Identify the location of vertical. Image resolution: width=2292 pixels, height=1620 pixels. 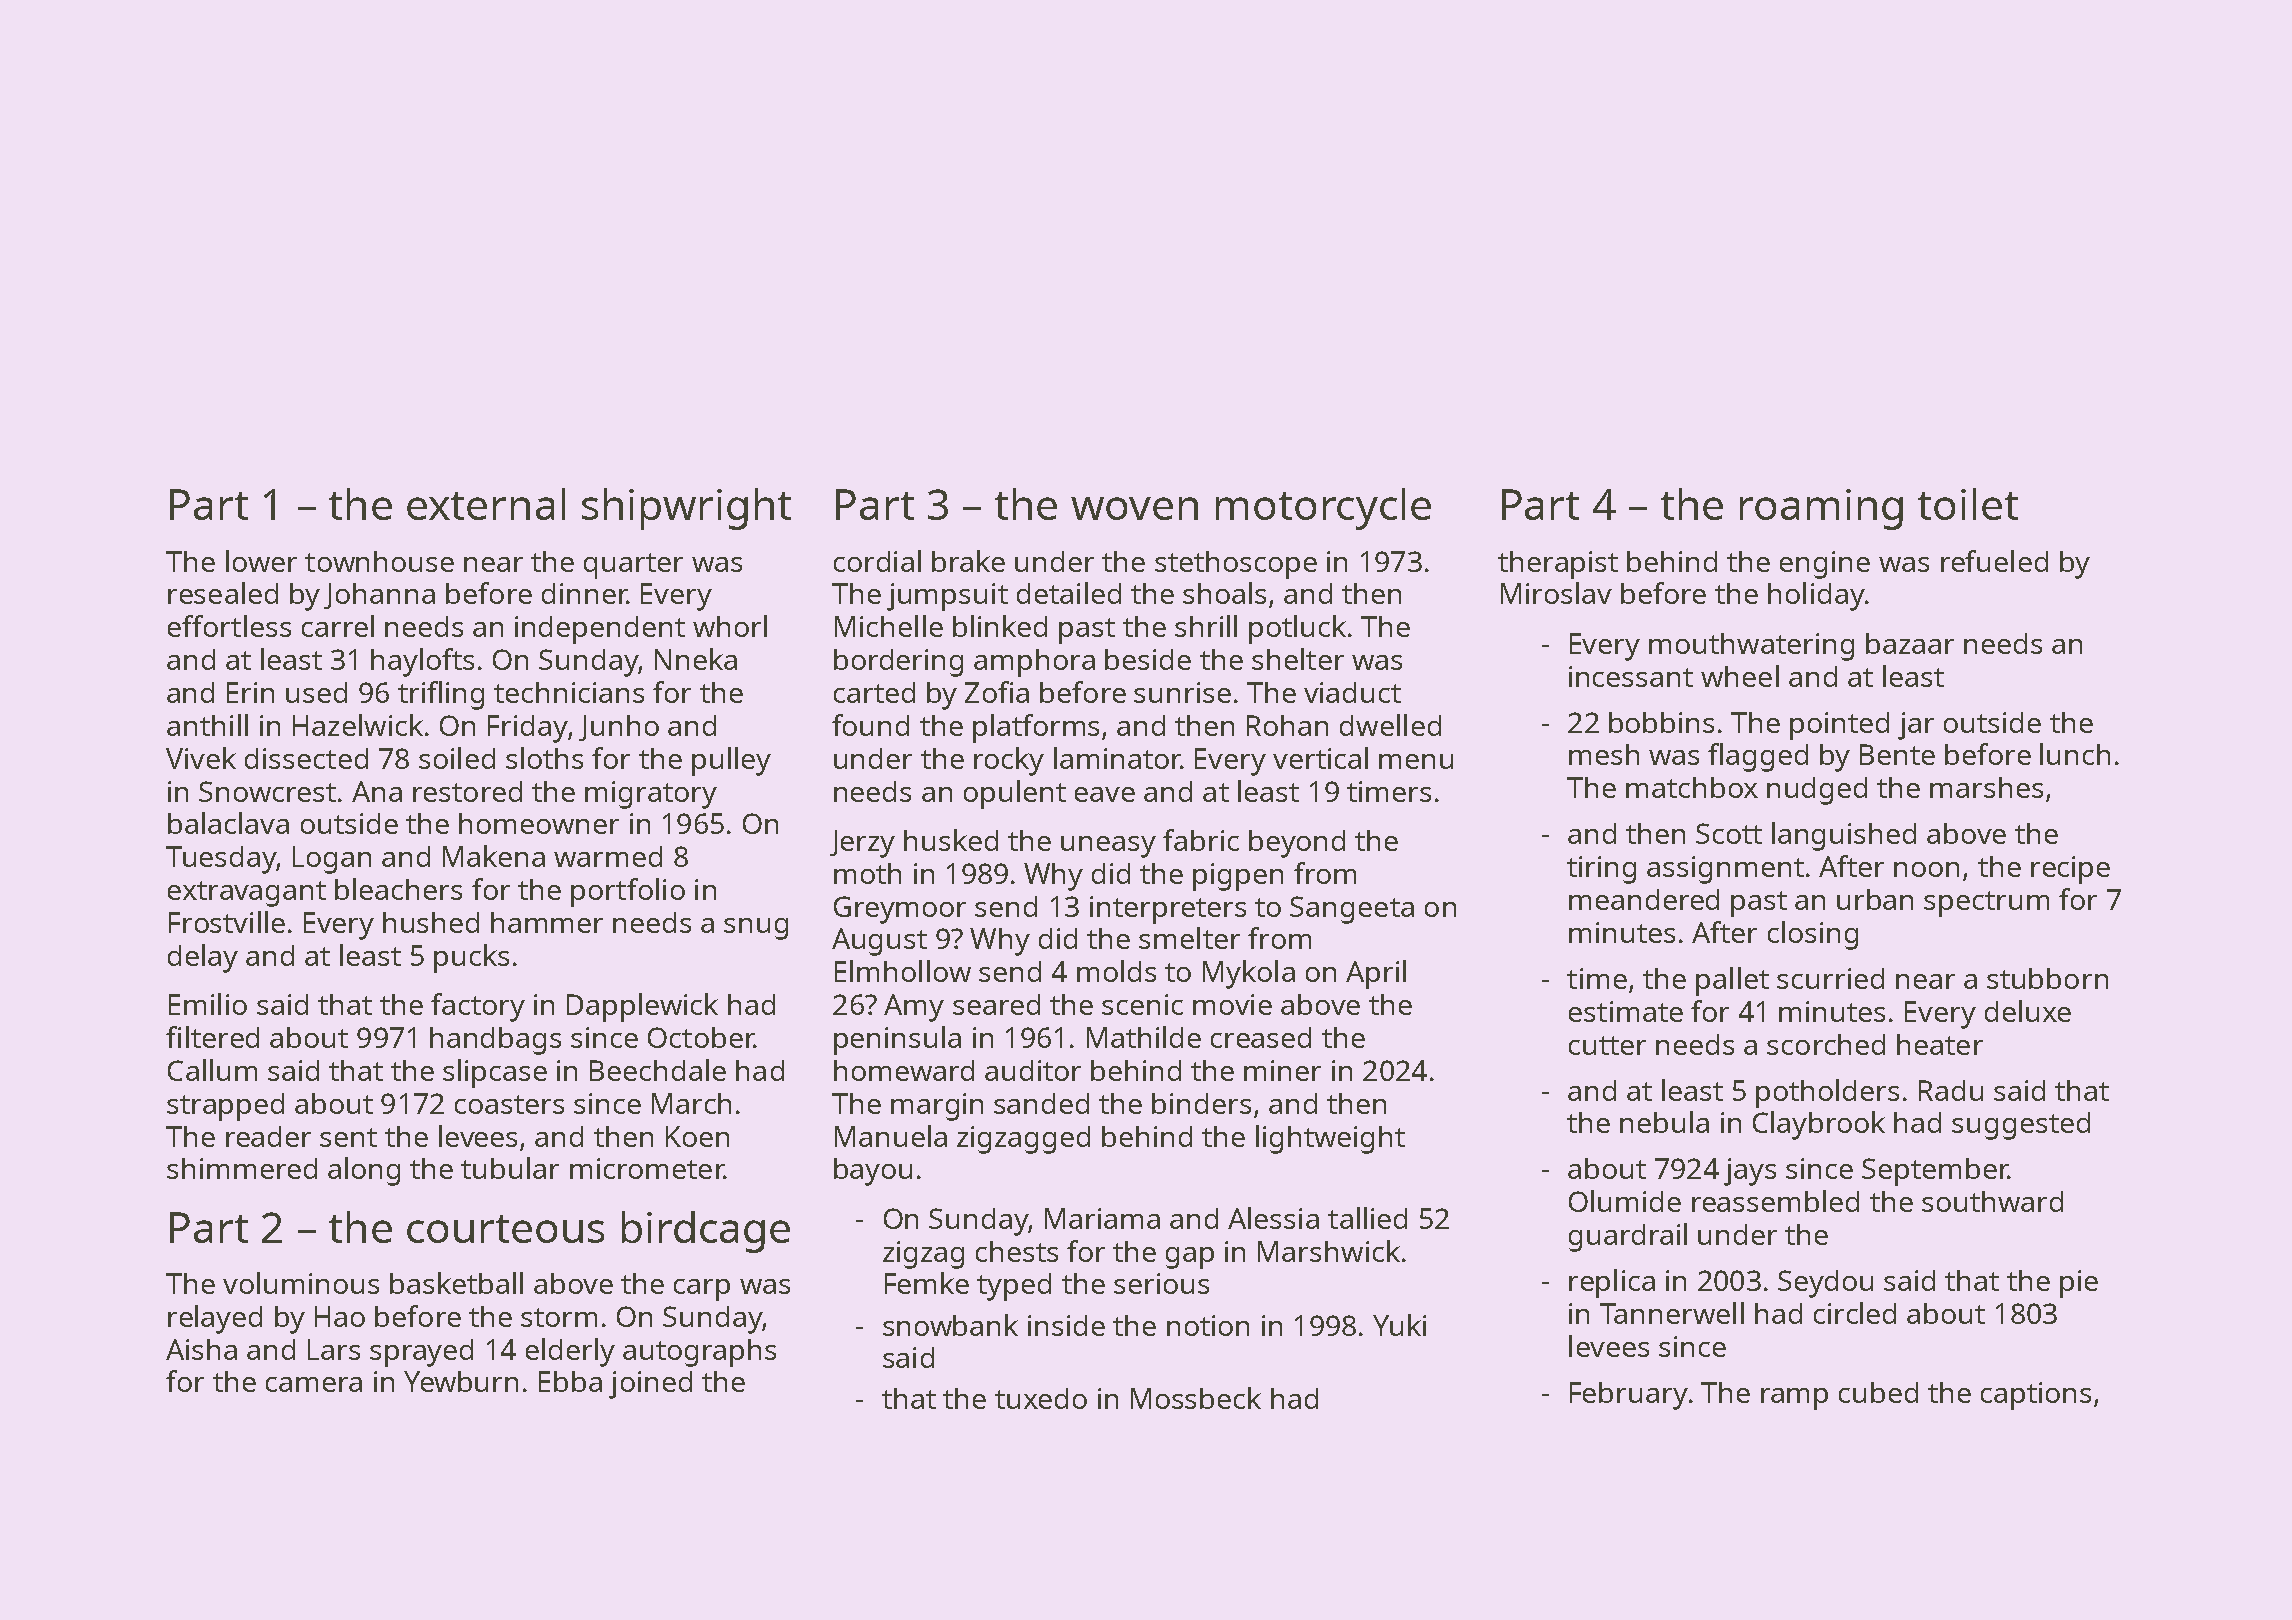
(1320, 758).
